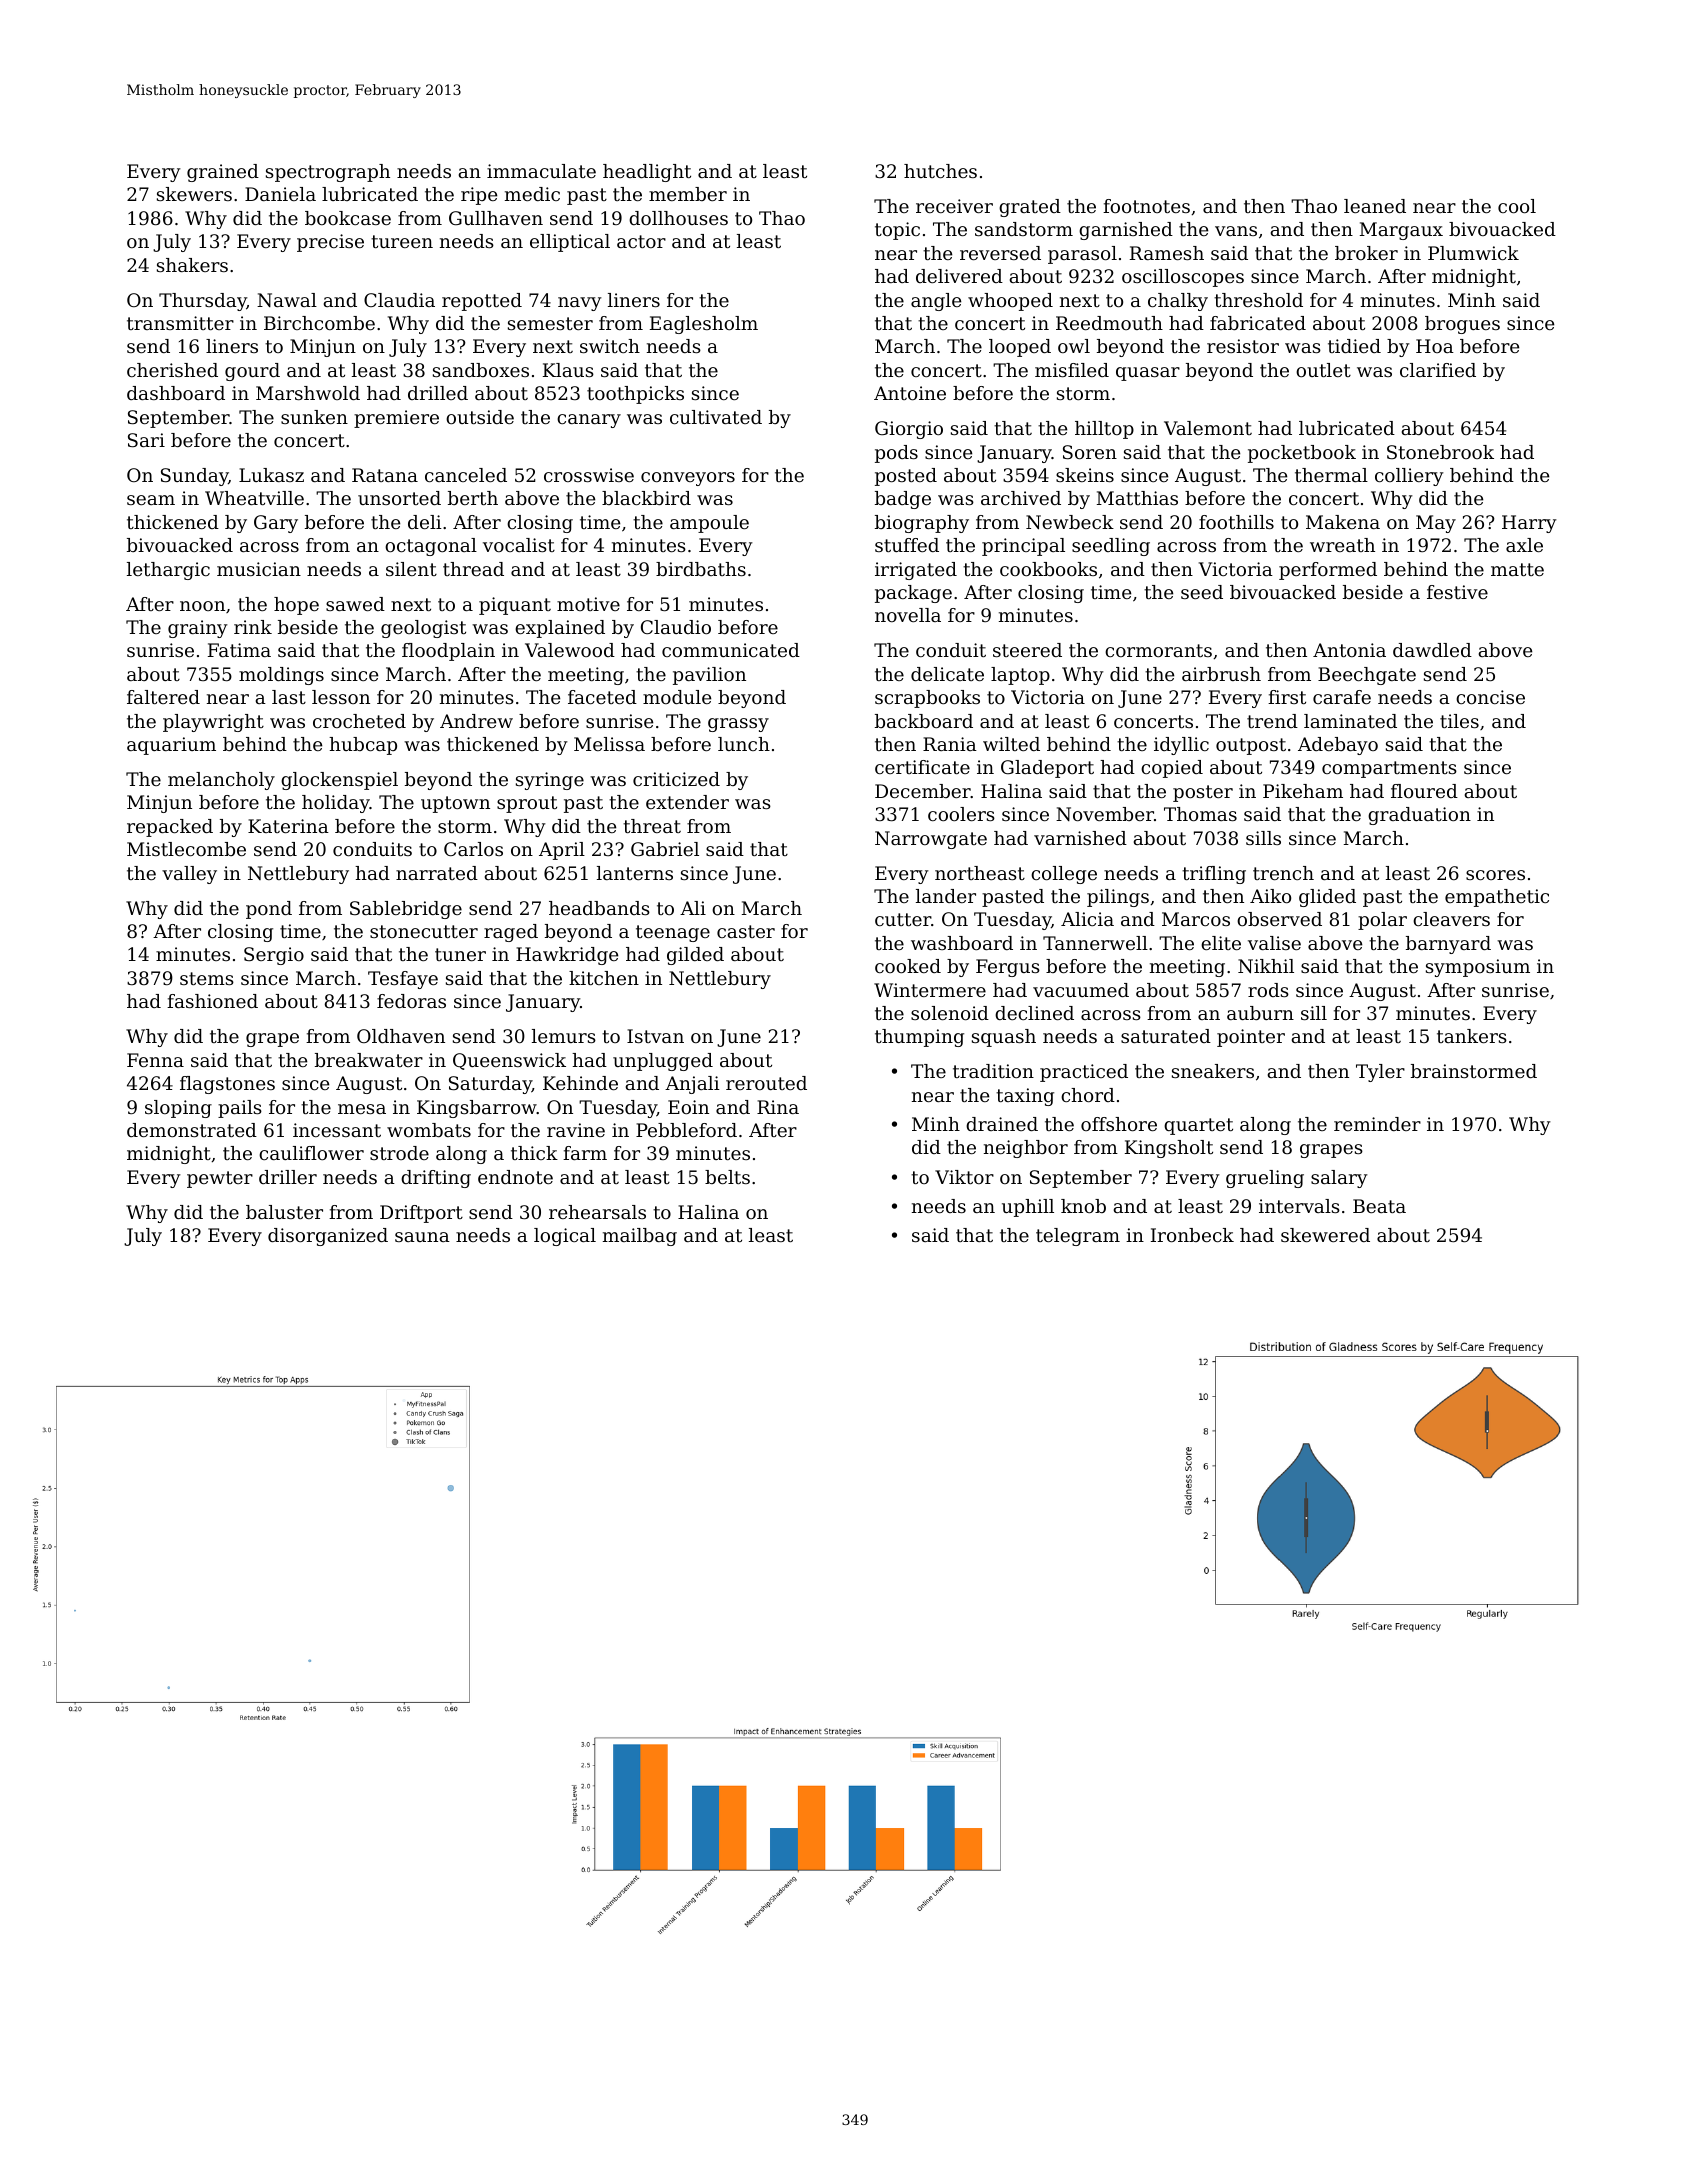 The image size is (1683, 2178). What do you see at coordinates (647, 173) in the screenshot?
I see `headlight` at bounding box center [647, 173].
